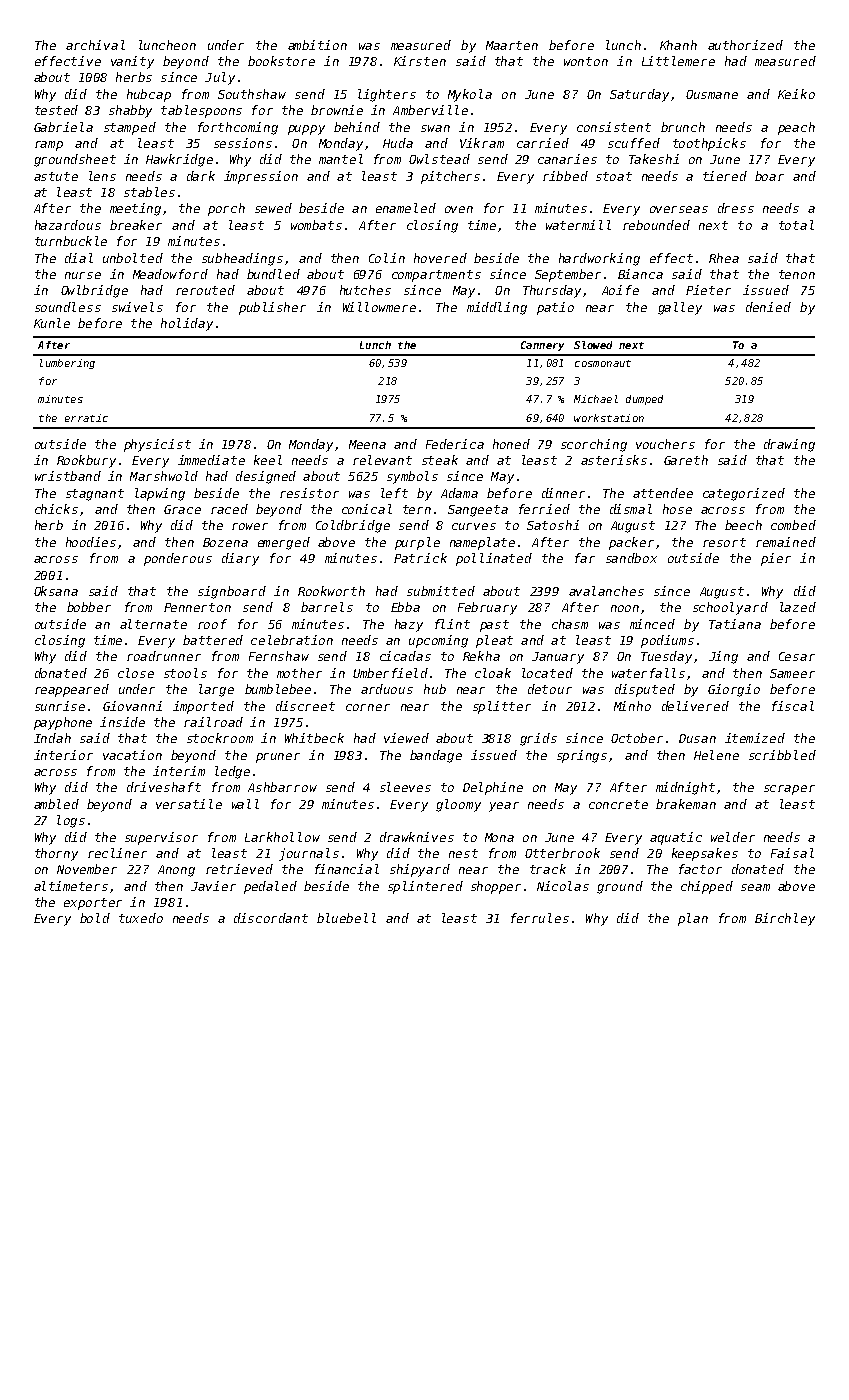 The height and width of the document is (1400, 849). What do you see at coordinates (785, 919) in the document?
I see `Birchley` at bounding box center [785, 919].
